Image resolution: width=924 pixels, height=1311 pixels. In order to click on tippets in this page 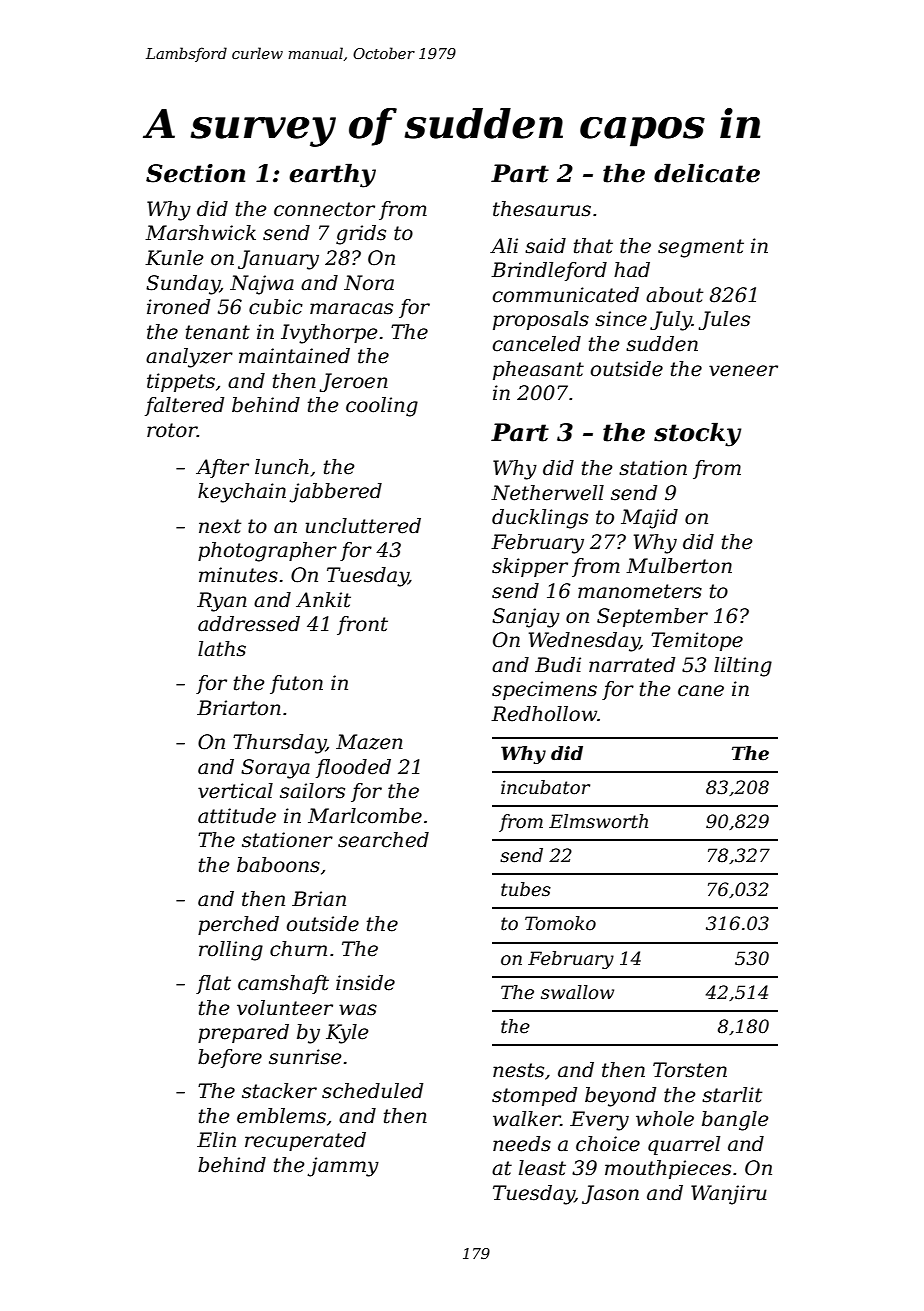, I will do `click(181, 382)`.
